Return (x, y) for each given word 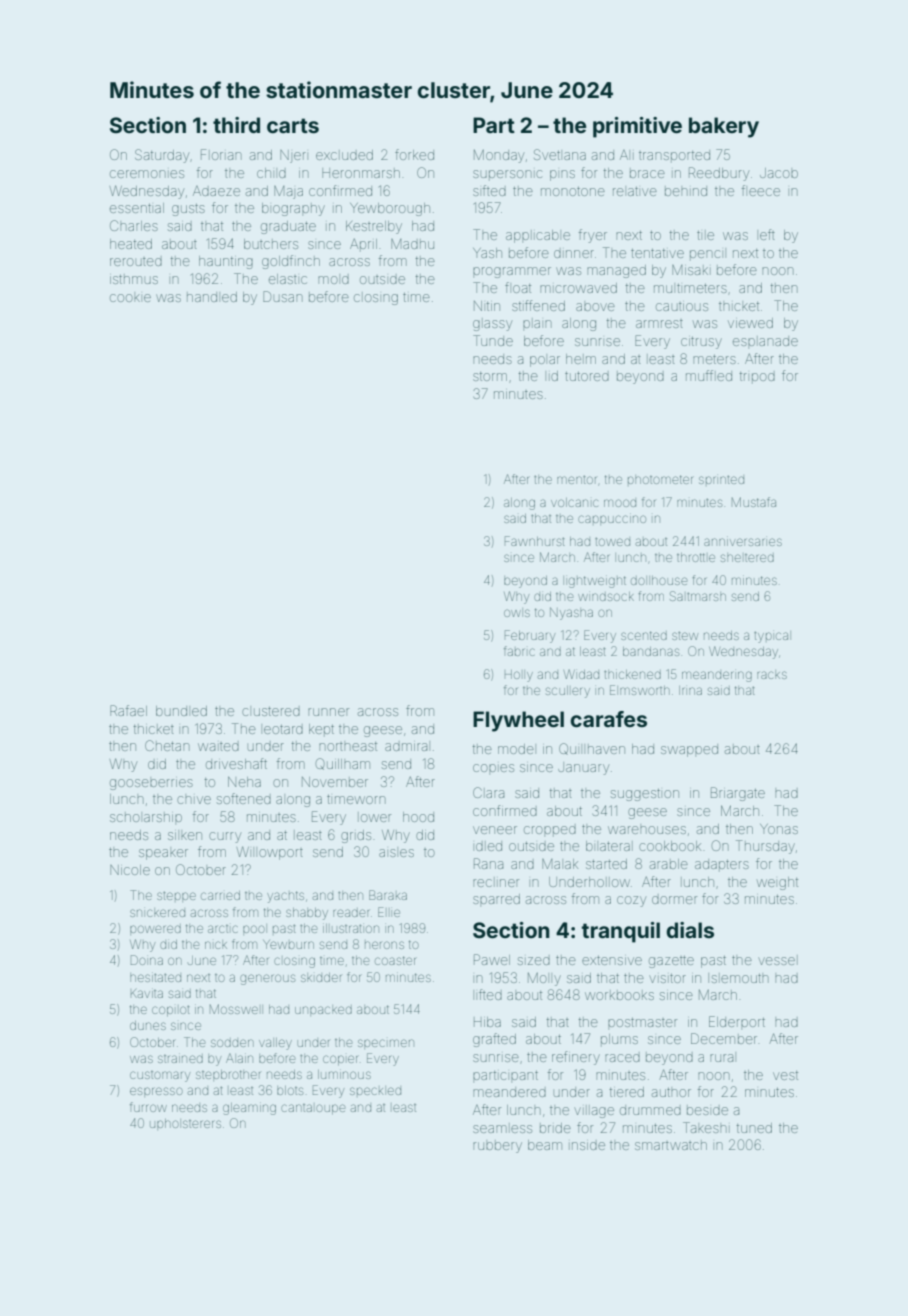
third (236, 125)
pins (562, 175)
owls (517, 613)
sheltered (747, 558)
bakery (724, 127)
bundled (181, 711)
